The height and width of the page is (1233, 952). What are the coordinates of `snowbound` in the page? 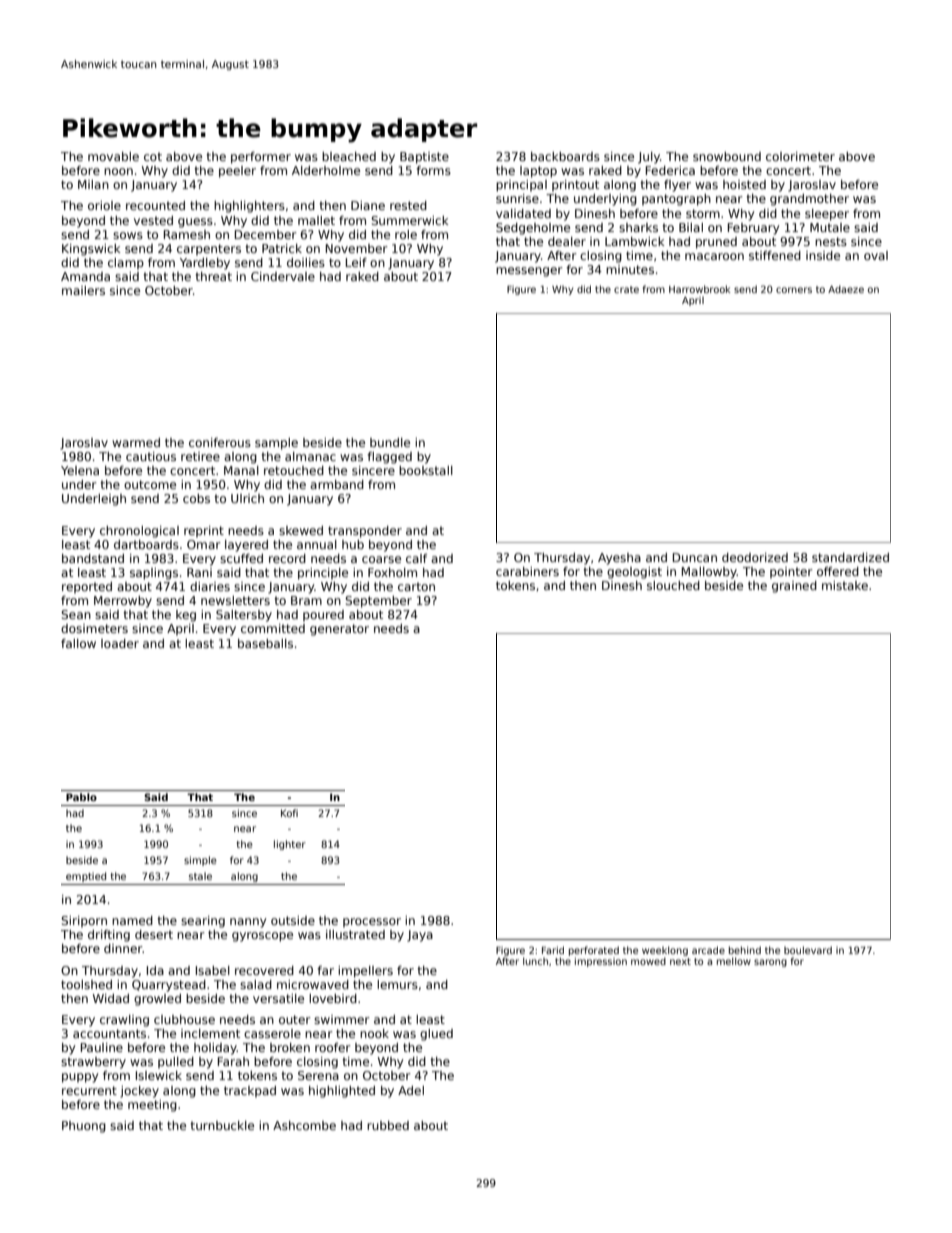 It's located at (727, 156).
